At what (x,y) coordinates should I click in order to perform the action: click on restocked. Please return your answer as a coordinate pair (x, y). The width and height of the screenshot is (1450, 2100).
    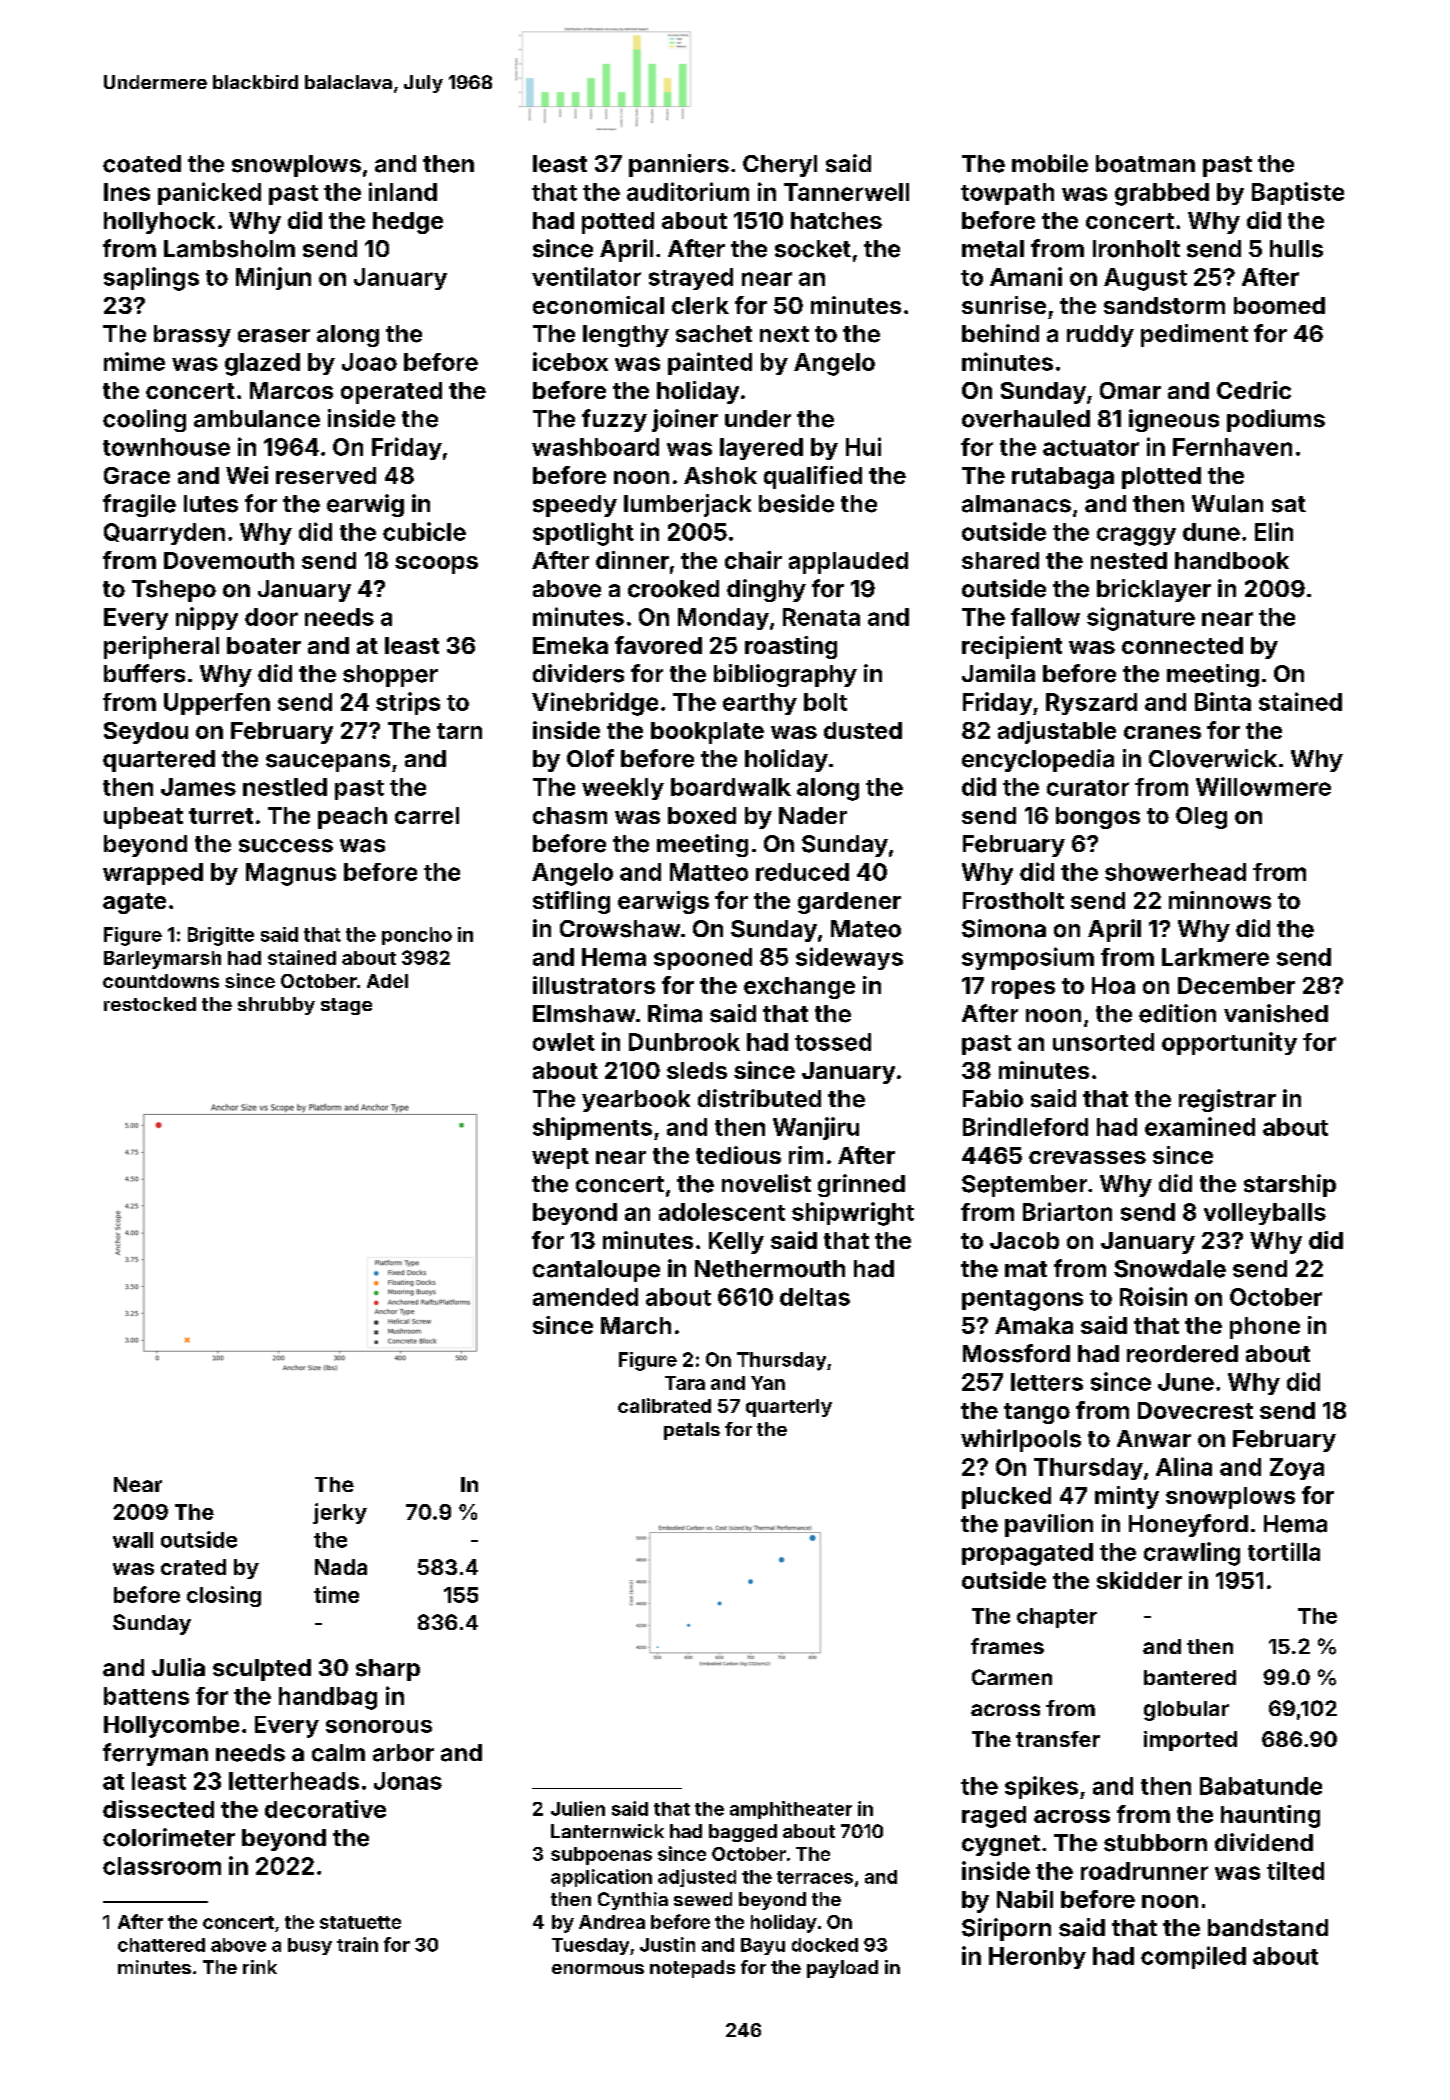
    Looking at the image, I should click on (150, 1004).
